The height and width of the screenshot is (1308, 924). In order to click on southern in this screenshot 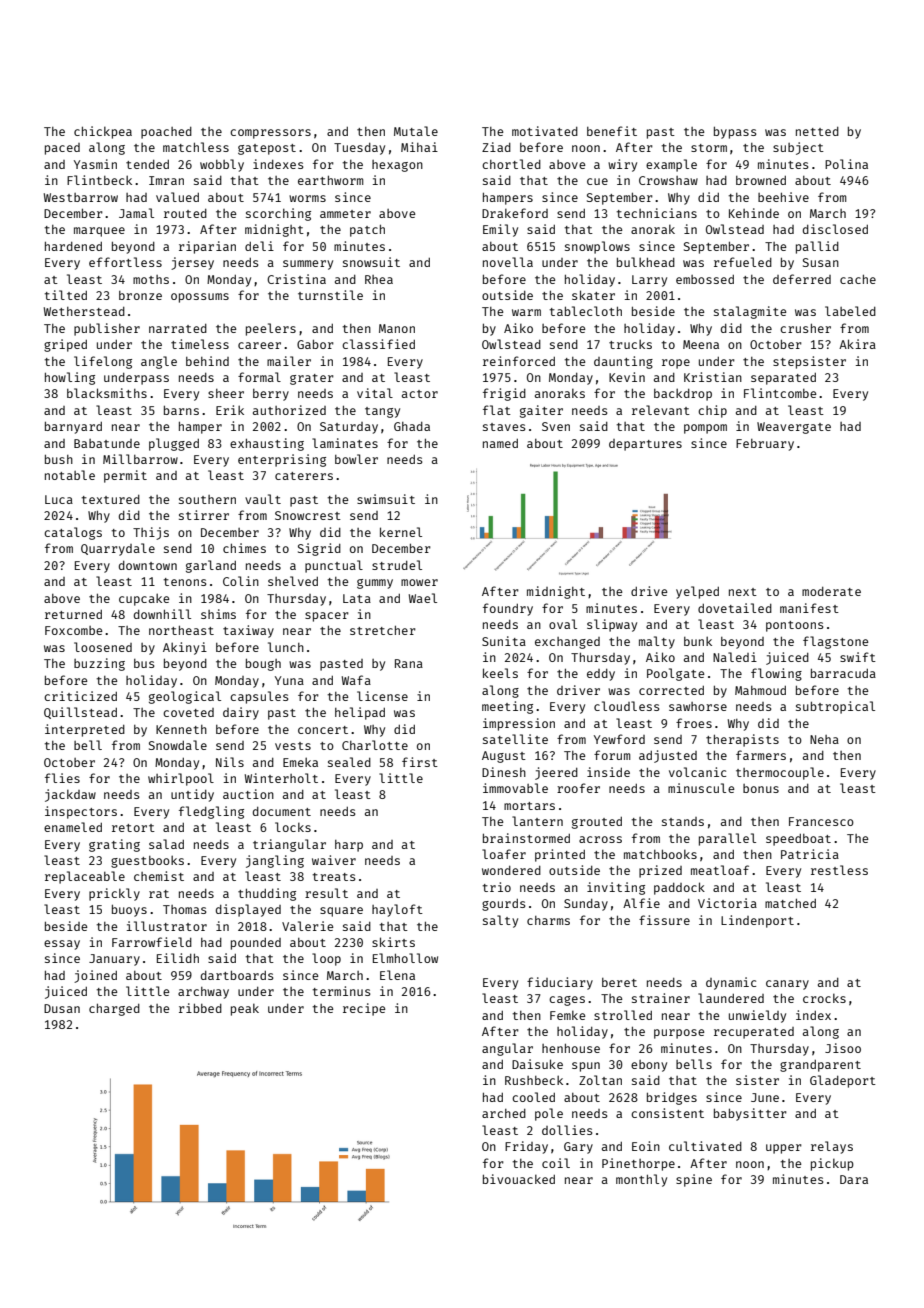, I will do `click(207, 499)`.
